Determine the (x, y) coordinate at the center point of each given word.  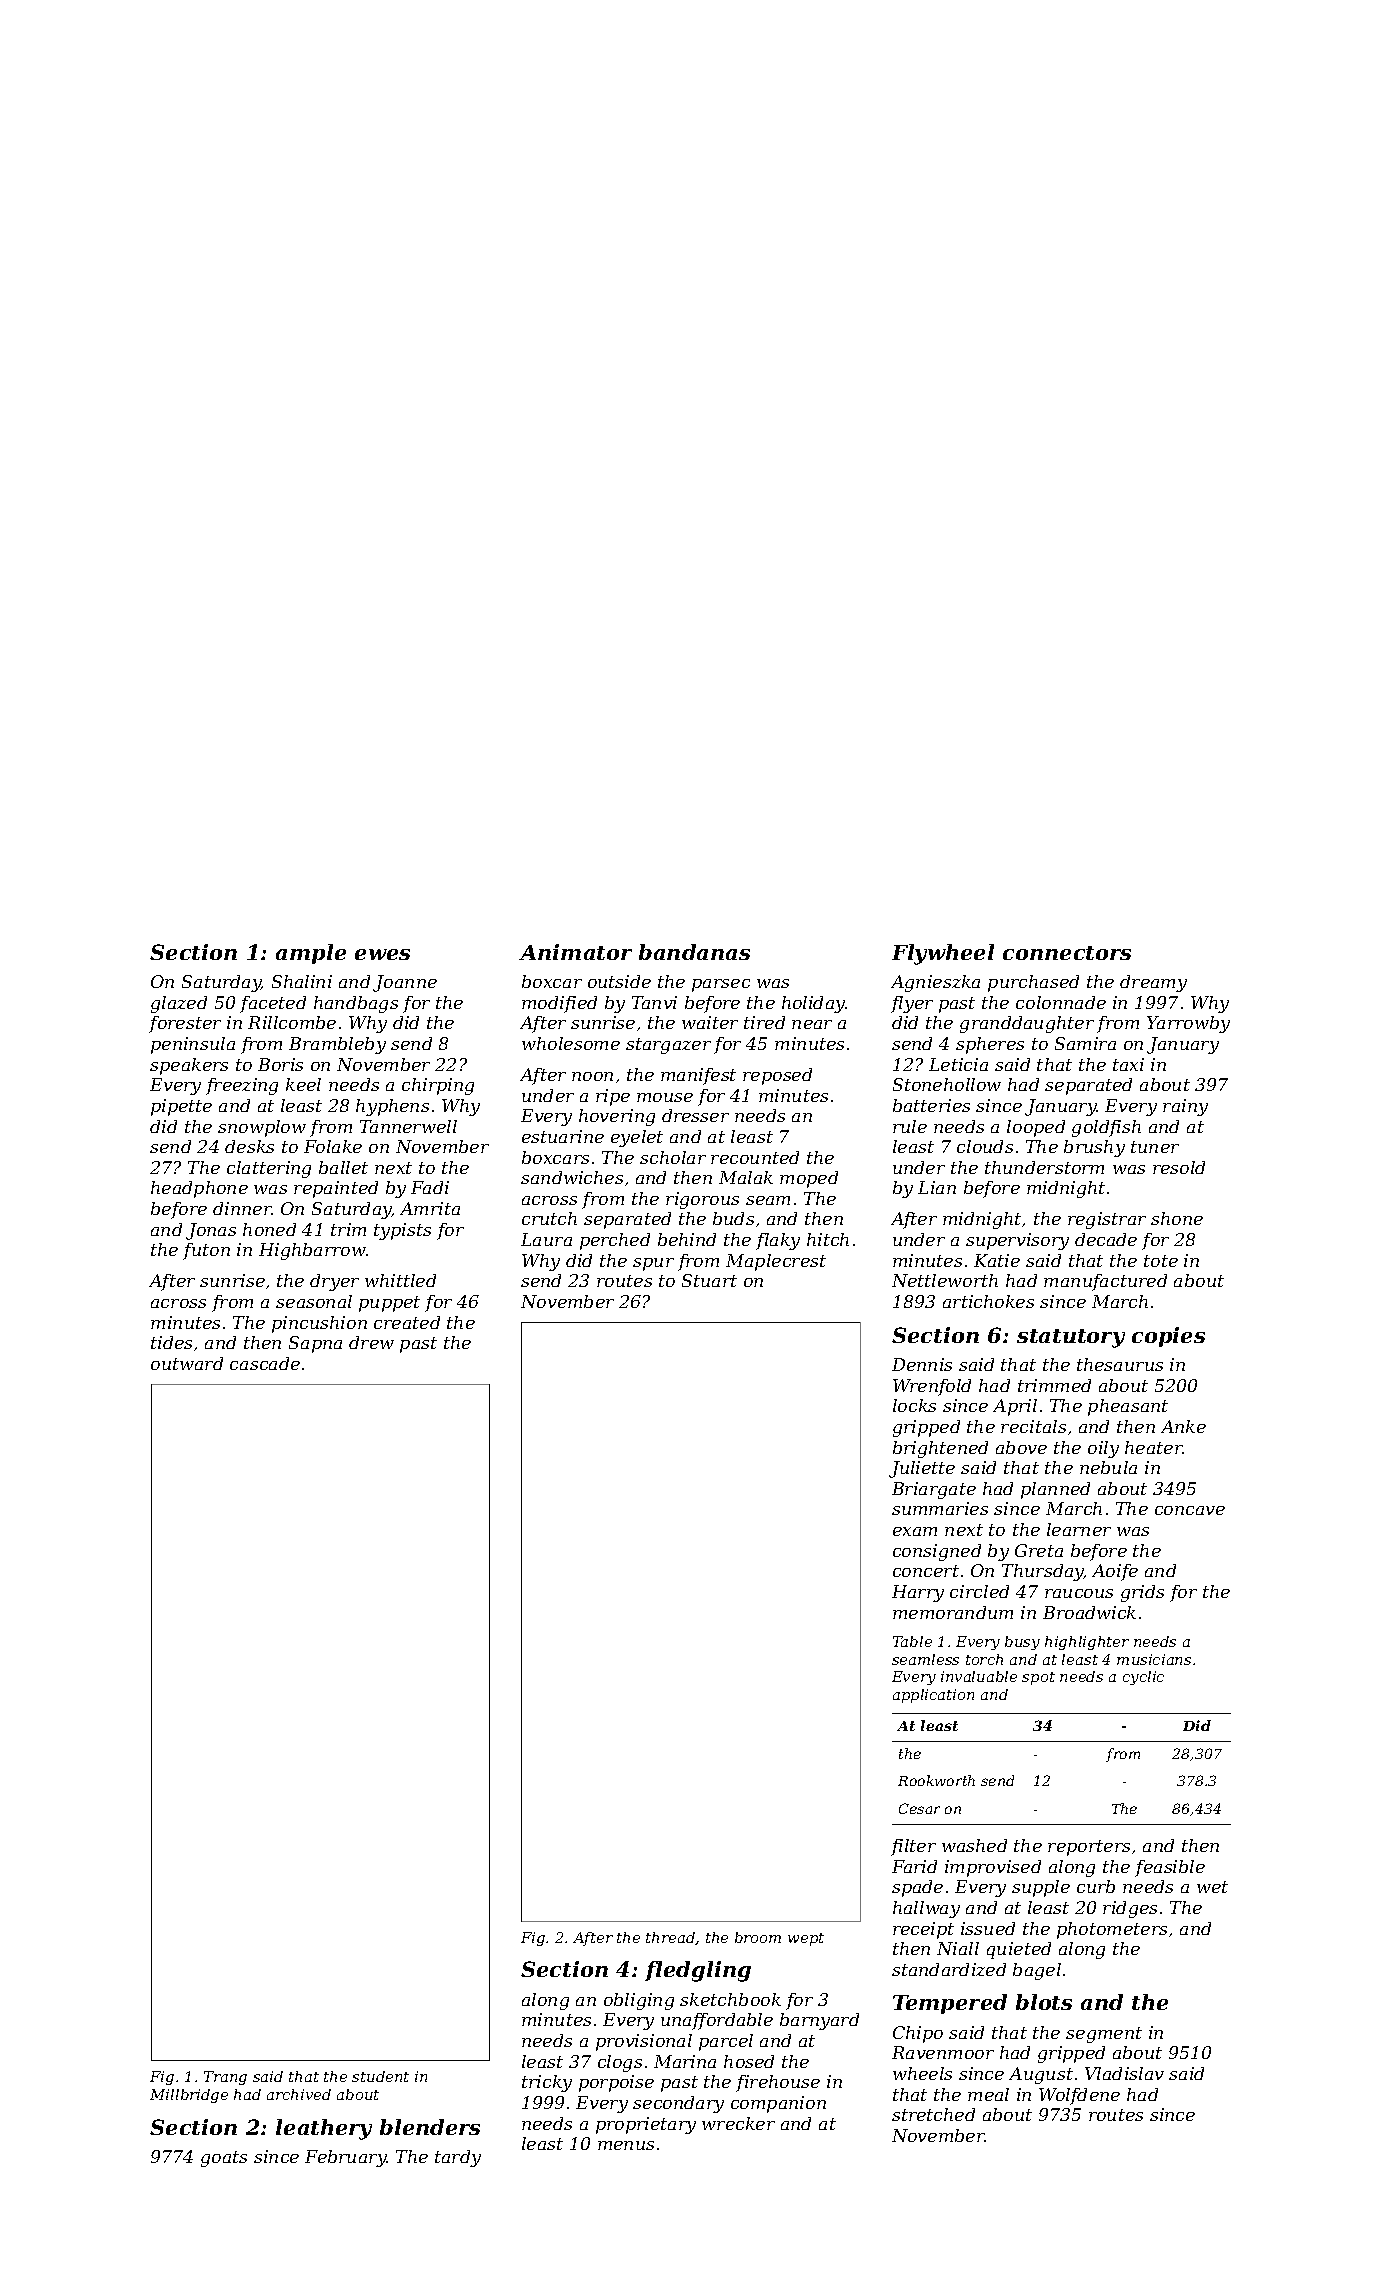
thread (671, 1938)
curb (1096, 1886)
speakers (189, 1066)
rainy (1185, 1107)
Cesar (919, 1808)
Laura (546, 1239)
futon (206, 1251)
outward (187, 1363)
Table (912, 1641)
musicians (1154, 1659)
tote (1161, 1261)
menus (626, 2145)
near (812, 1024)
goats (224, 2159)
